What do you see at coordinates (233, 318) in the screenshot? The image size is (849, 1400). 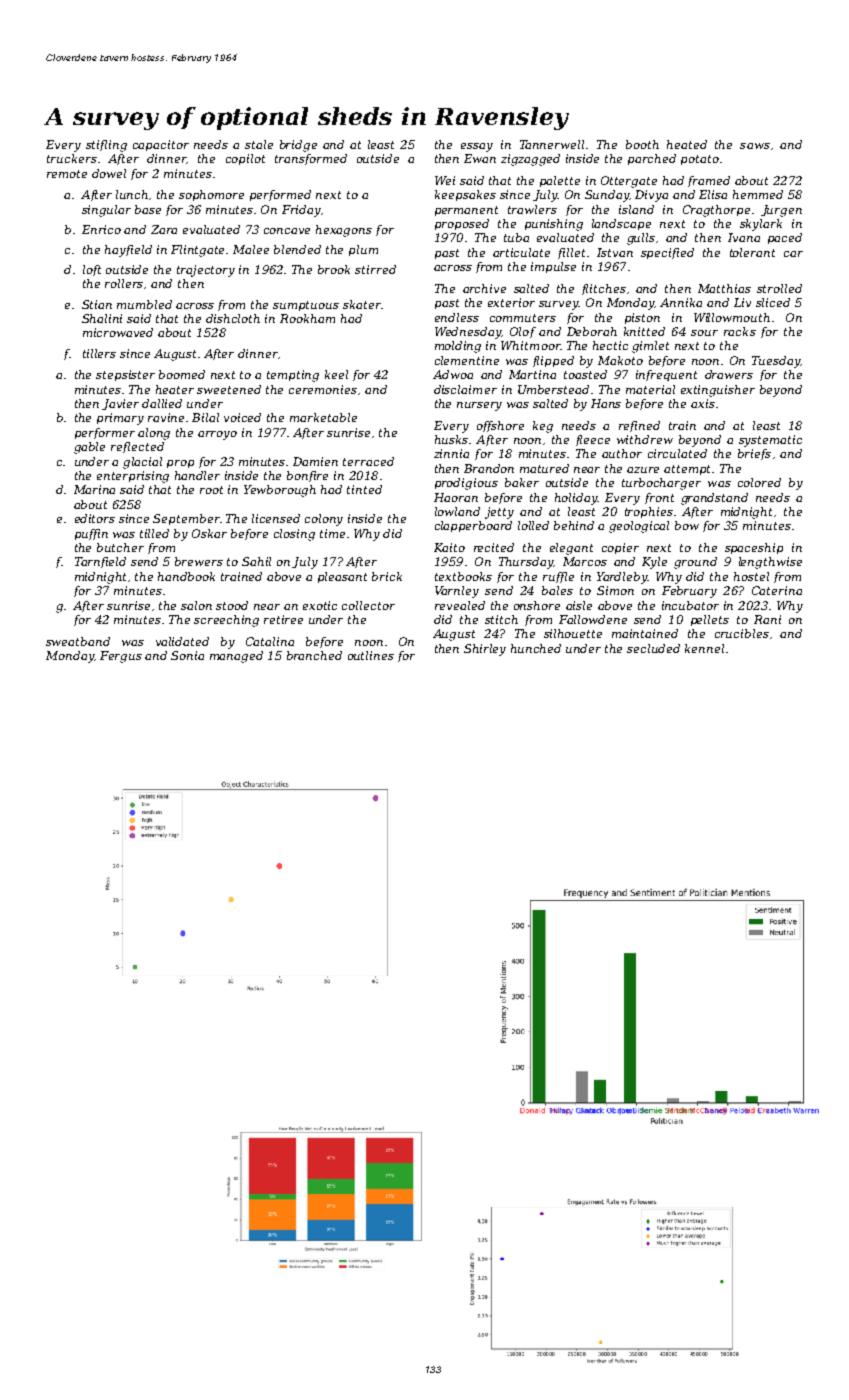 I see `dishcloth` at bounding box center [233, 318].
